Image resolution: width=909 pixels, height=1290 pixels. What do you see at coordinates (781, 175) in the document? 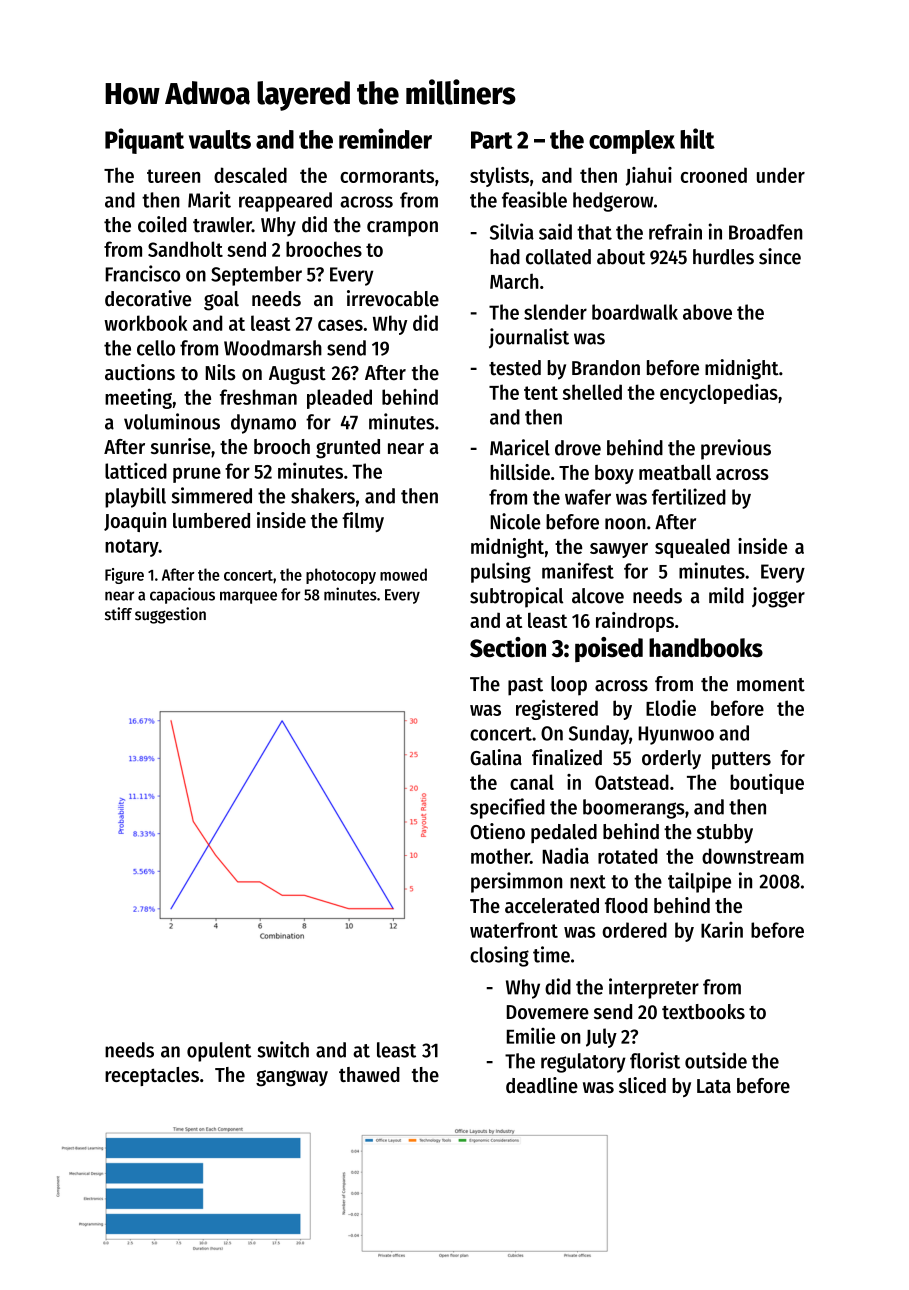
I see `under` at bounding box center [781, 175].
